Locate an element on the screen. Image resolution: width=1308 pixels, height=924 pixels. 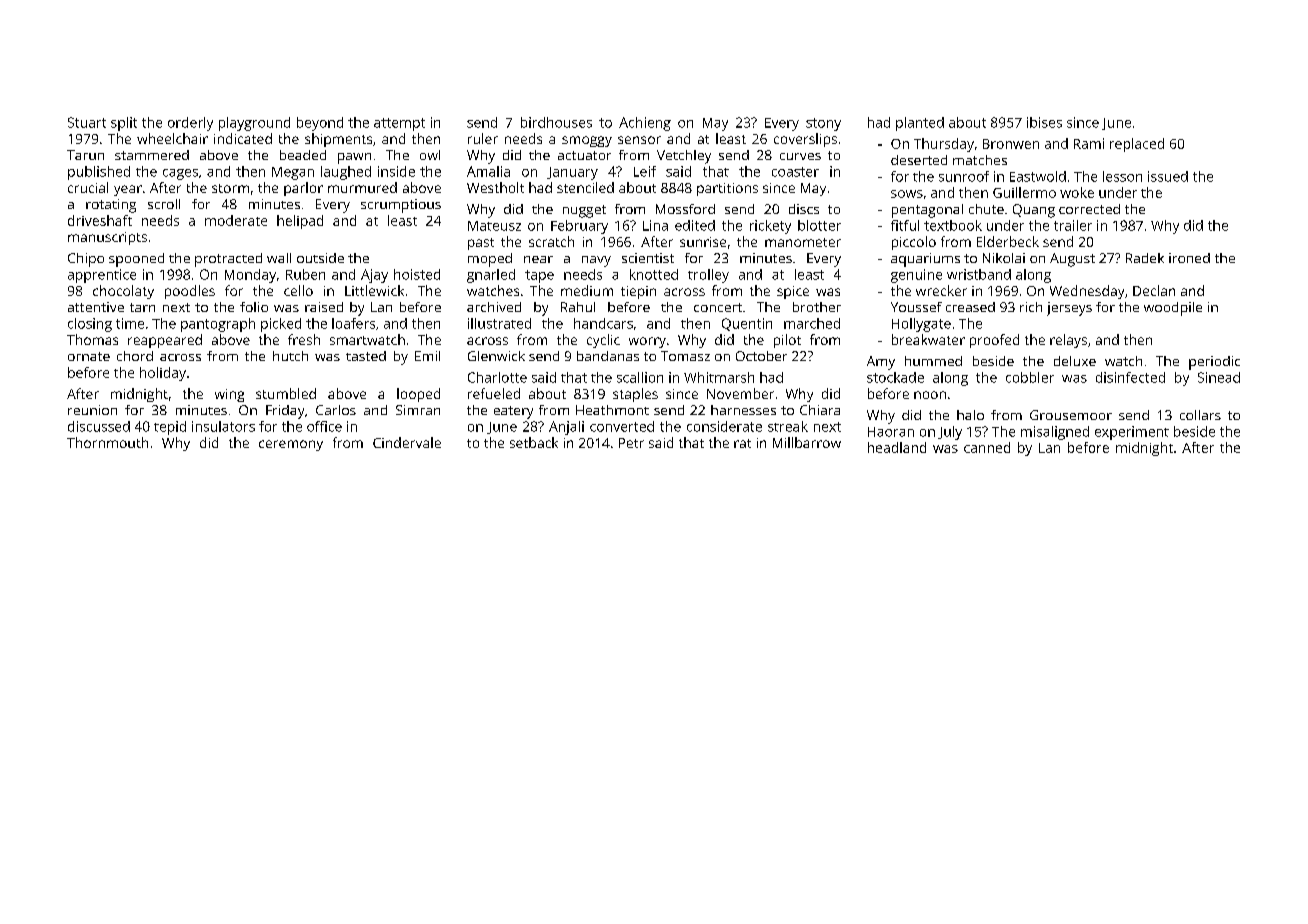
Quentin is located at coordinates (747, 324).
